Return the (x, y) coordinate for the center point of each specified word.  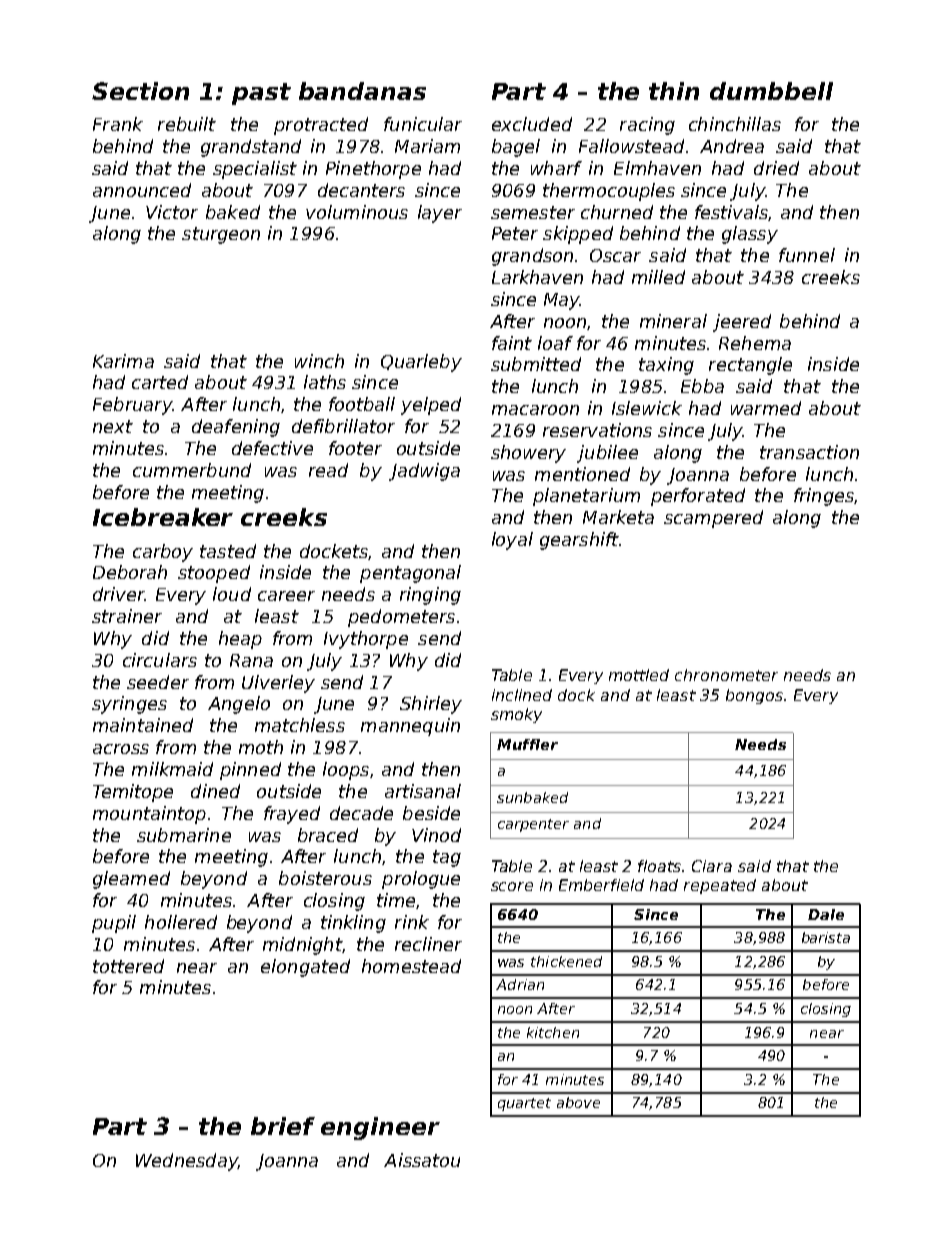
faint (512, 343)
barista (826, 937)
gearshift (579, 541)
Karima (123, 361)
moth (261, 747)
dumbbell (771, 91)
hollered (181, 922)
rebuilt (187, 124)
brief (283, 1126)
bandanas (362, 91)
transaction (809, 452)
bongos (754, 696)
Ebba (702, 386)
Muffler (527, 744)
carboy (163, 553)
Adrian (520, 984)
